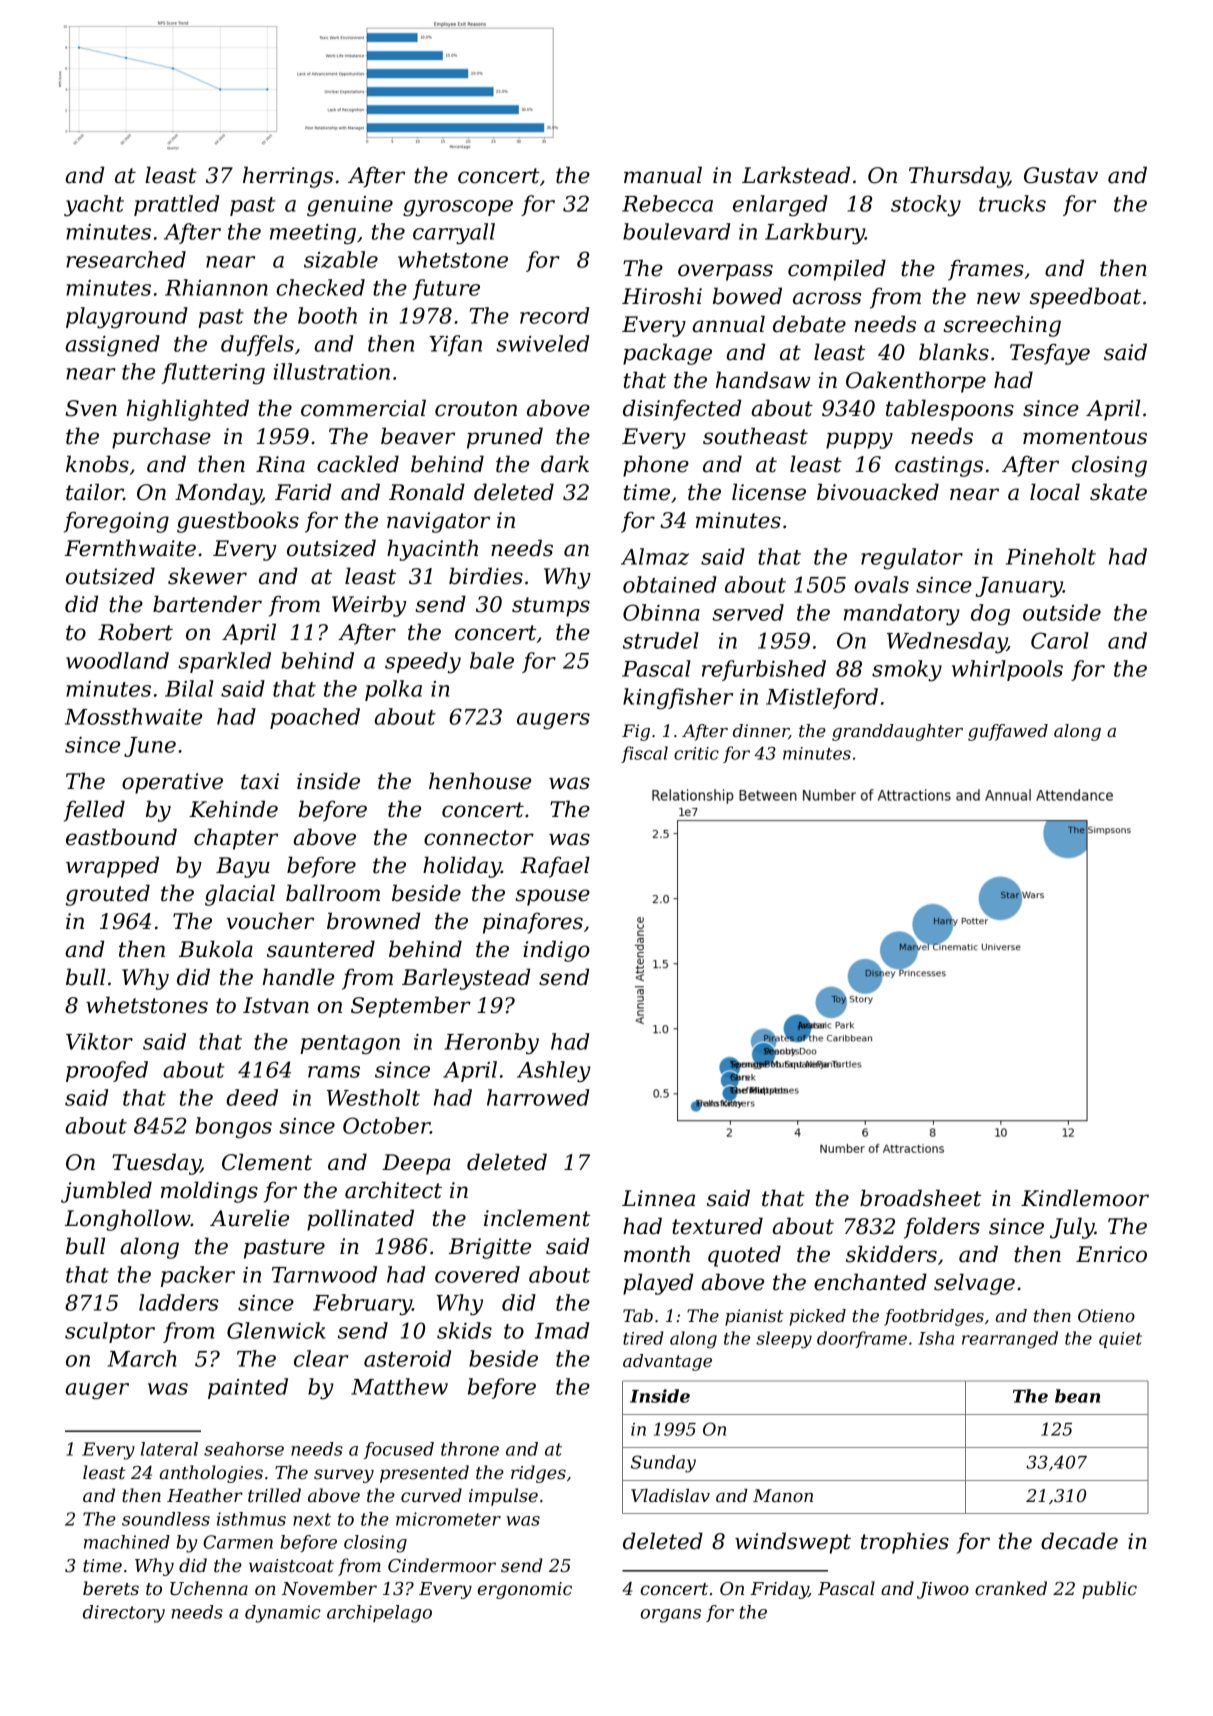 Image resolution: width=1213 pixels, height=1716 pixels. I want to click on Otieno, so click(1106, 1315).
